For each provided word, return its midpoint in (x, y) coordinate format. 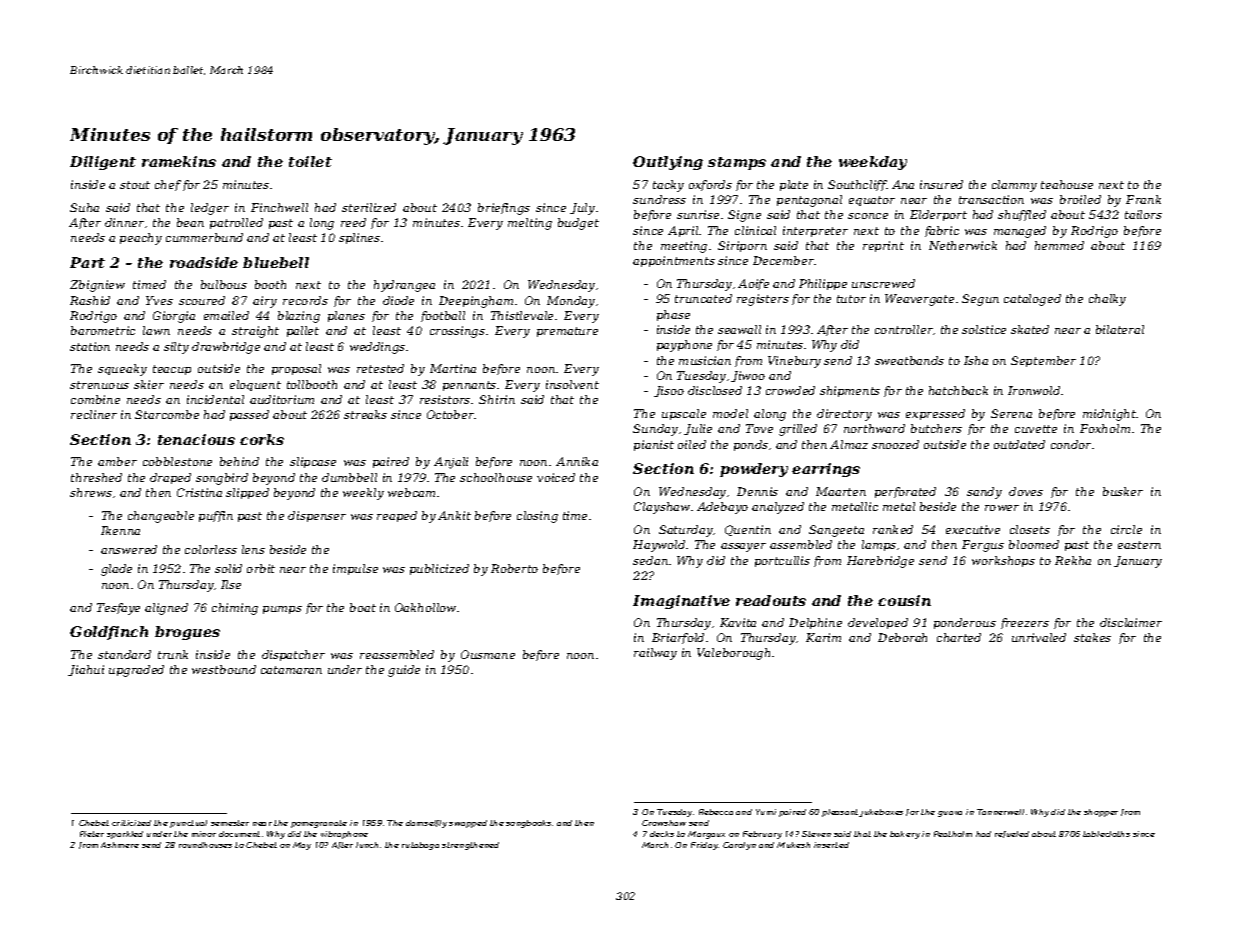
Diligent (103, 163)
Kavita (738, 622)
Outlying (668, 163)
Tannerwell (1000, 812)
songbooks (528, 824)
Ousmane (488, 654)
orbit (261, 568)
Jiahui (86, 670)
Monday (571, 302)
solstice (984, 329)
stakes (1092, 637)
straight (255, 332)
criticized (131, 823)
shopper (1101, 813)
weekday (873, 163)
